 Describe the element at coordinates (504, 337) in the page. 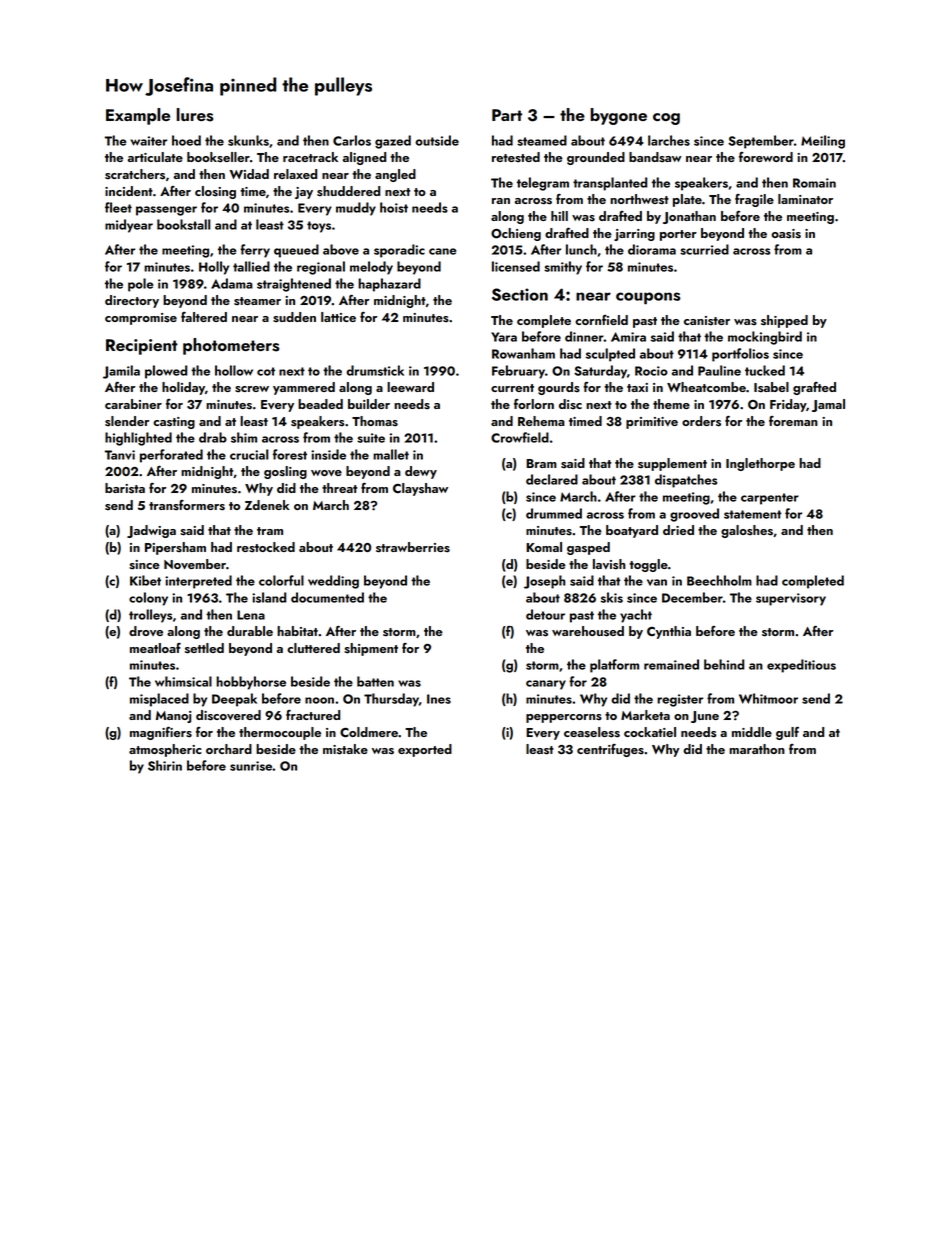

I see `Yara` at that location.
